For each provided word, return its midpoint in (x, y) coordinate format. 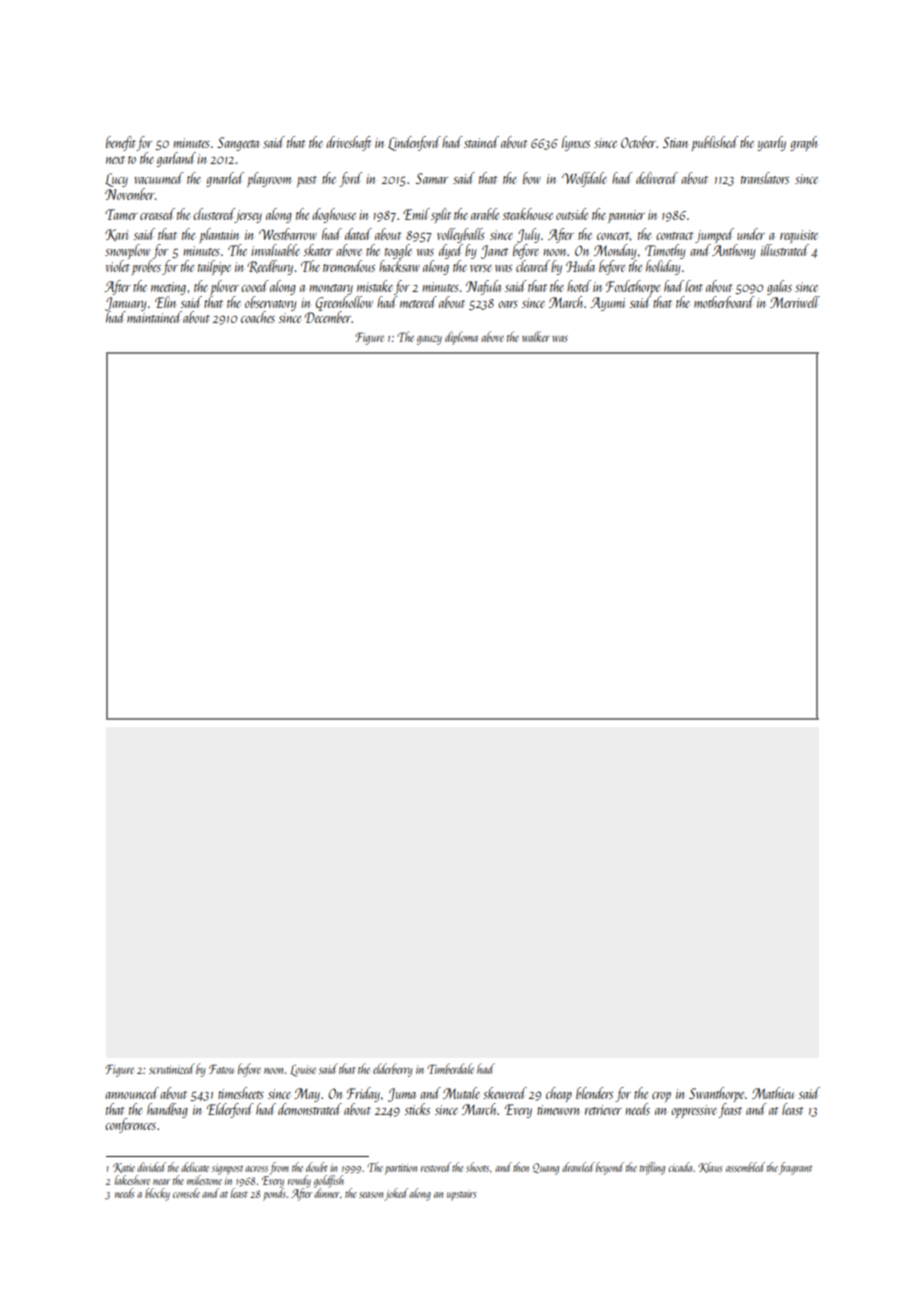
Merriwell (795, 302)
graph (803, 143)
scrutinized (172, 1068)
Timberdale (450, 1068)
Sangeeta (238, 144)
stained (481, 142)
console (186, 1193)
